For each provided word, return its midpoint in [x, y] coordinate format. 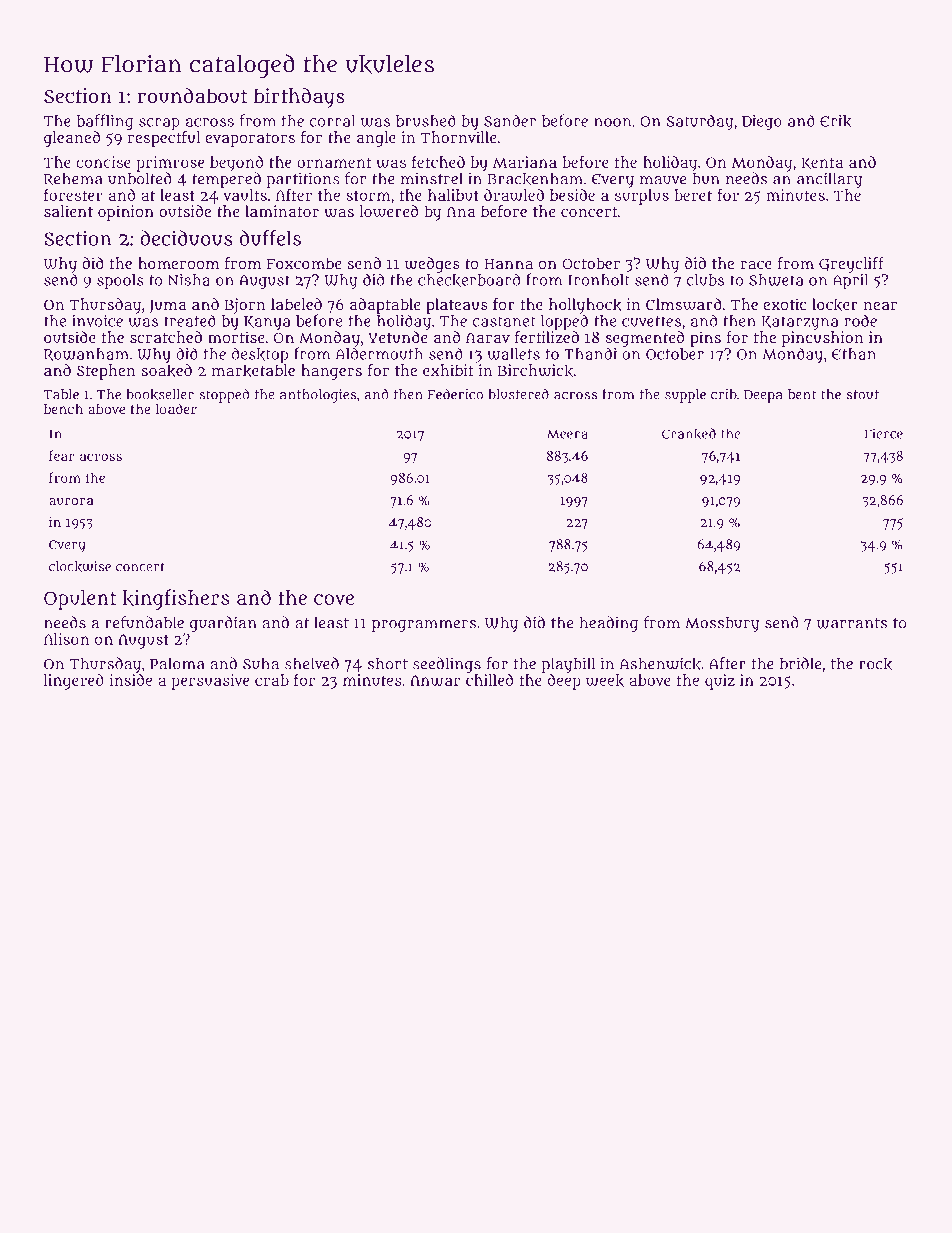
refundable [144, 622]
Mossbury [722, 624]
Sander [510, 120]
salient [68, 211]
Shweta [776, 280]
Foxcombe [304, 263]
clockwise [80, 566]
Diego [762, 122]
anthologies [318, 396]
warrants [852, 623]
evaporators [250, 140]
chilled [489, 680]
